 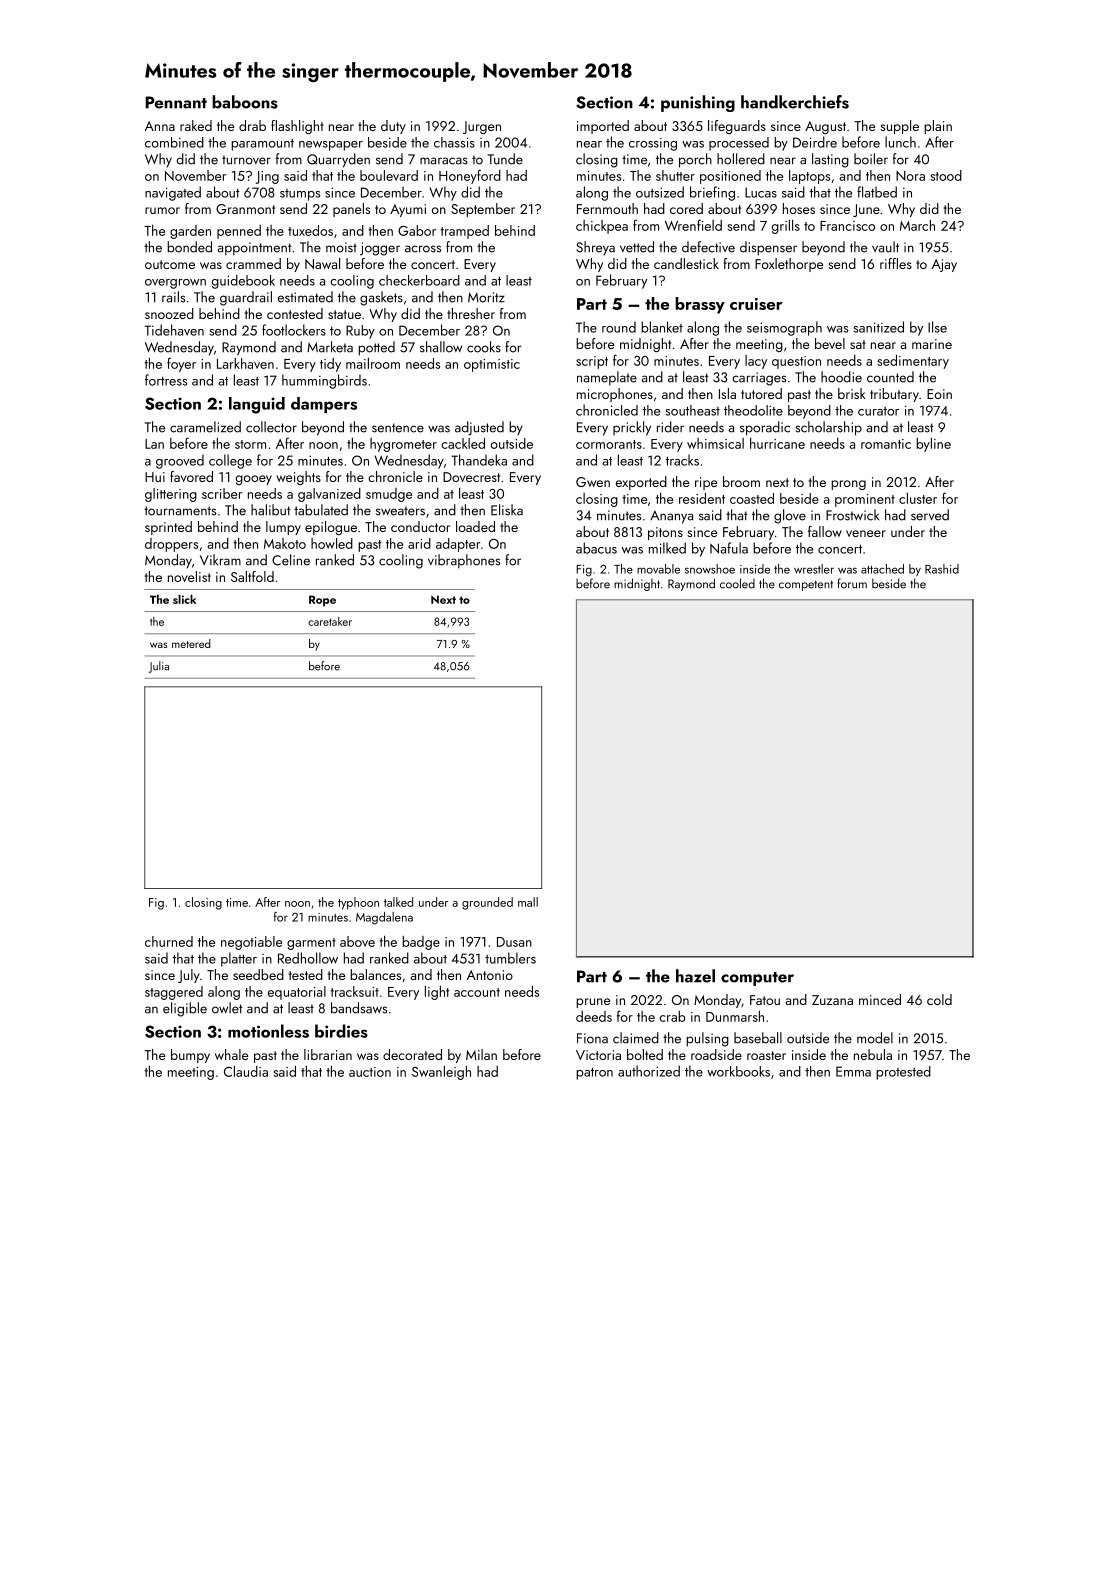 What do you see at coordinates (481, 1054) in the screenshot?
I see `Milan` at bounding box center [481, 1054].
